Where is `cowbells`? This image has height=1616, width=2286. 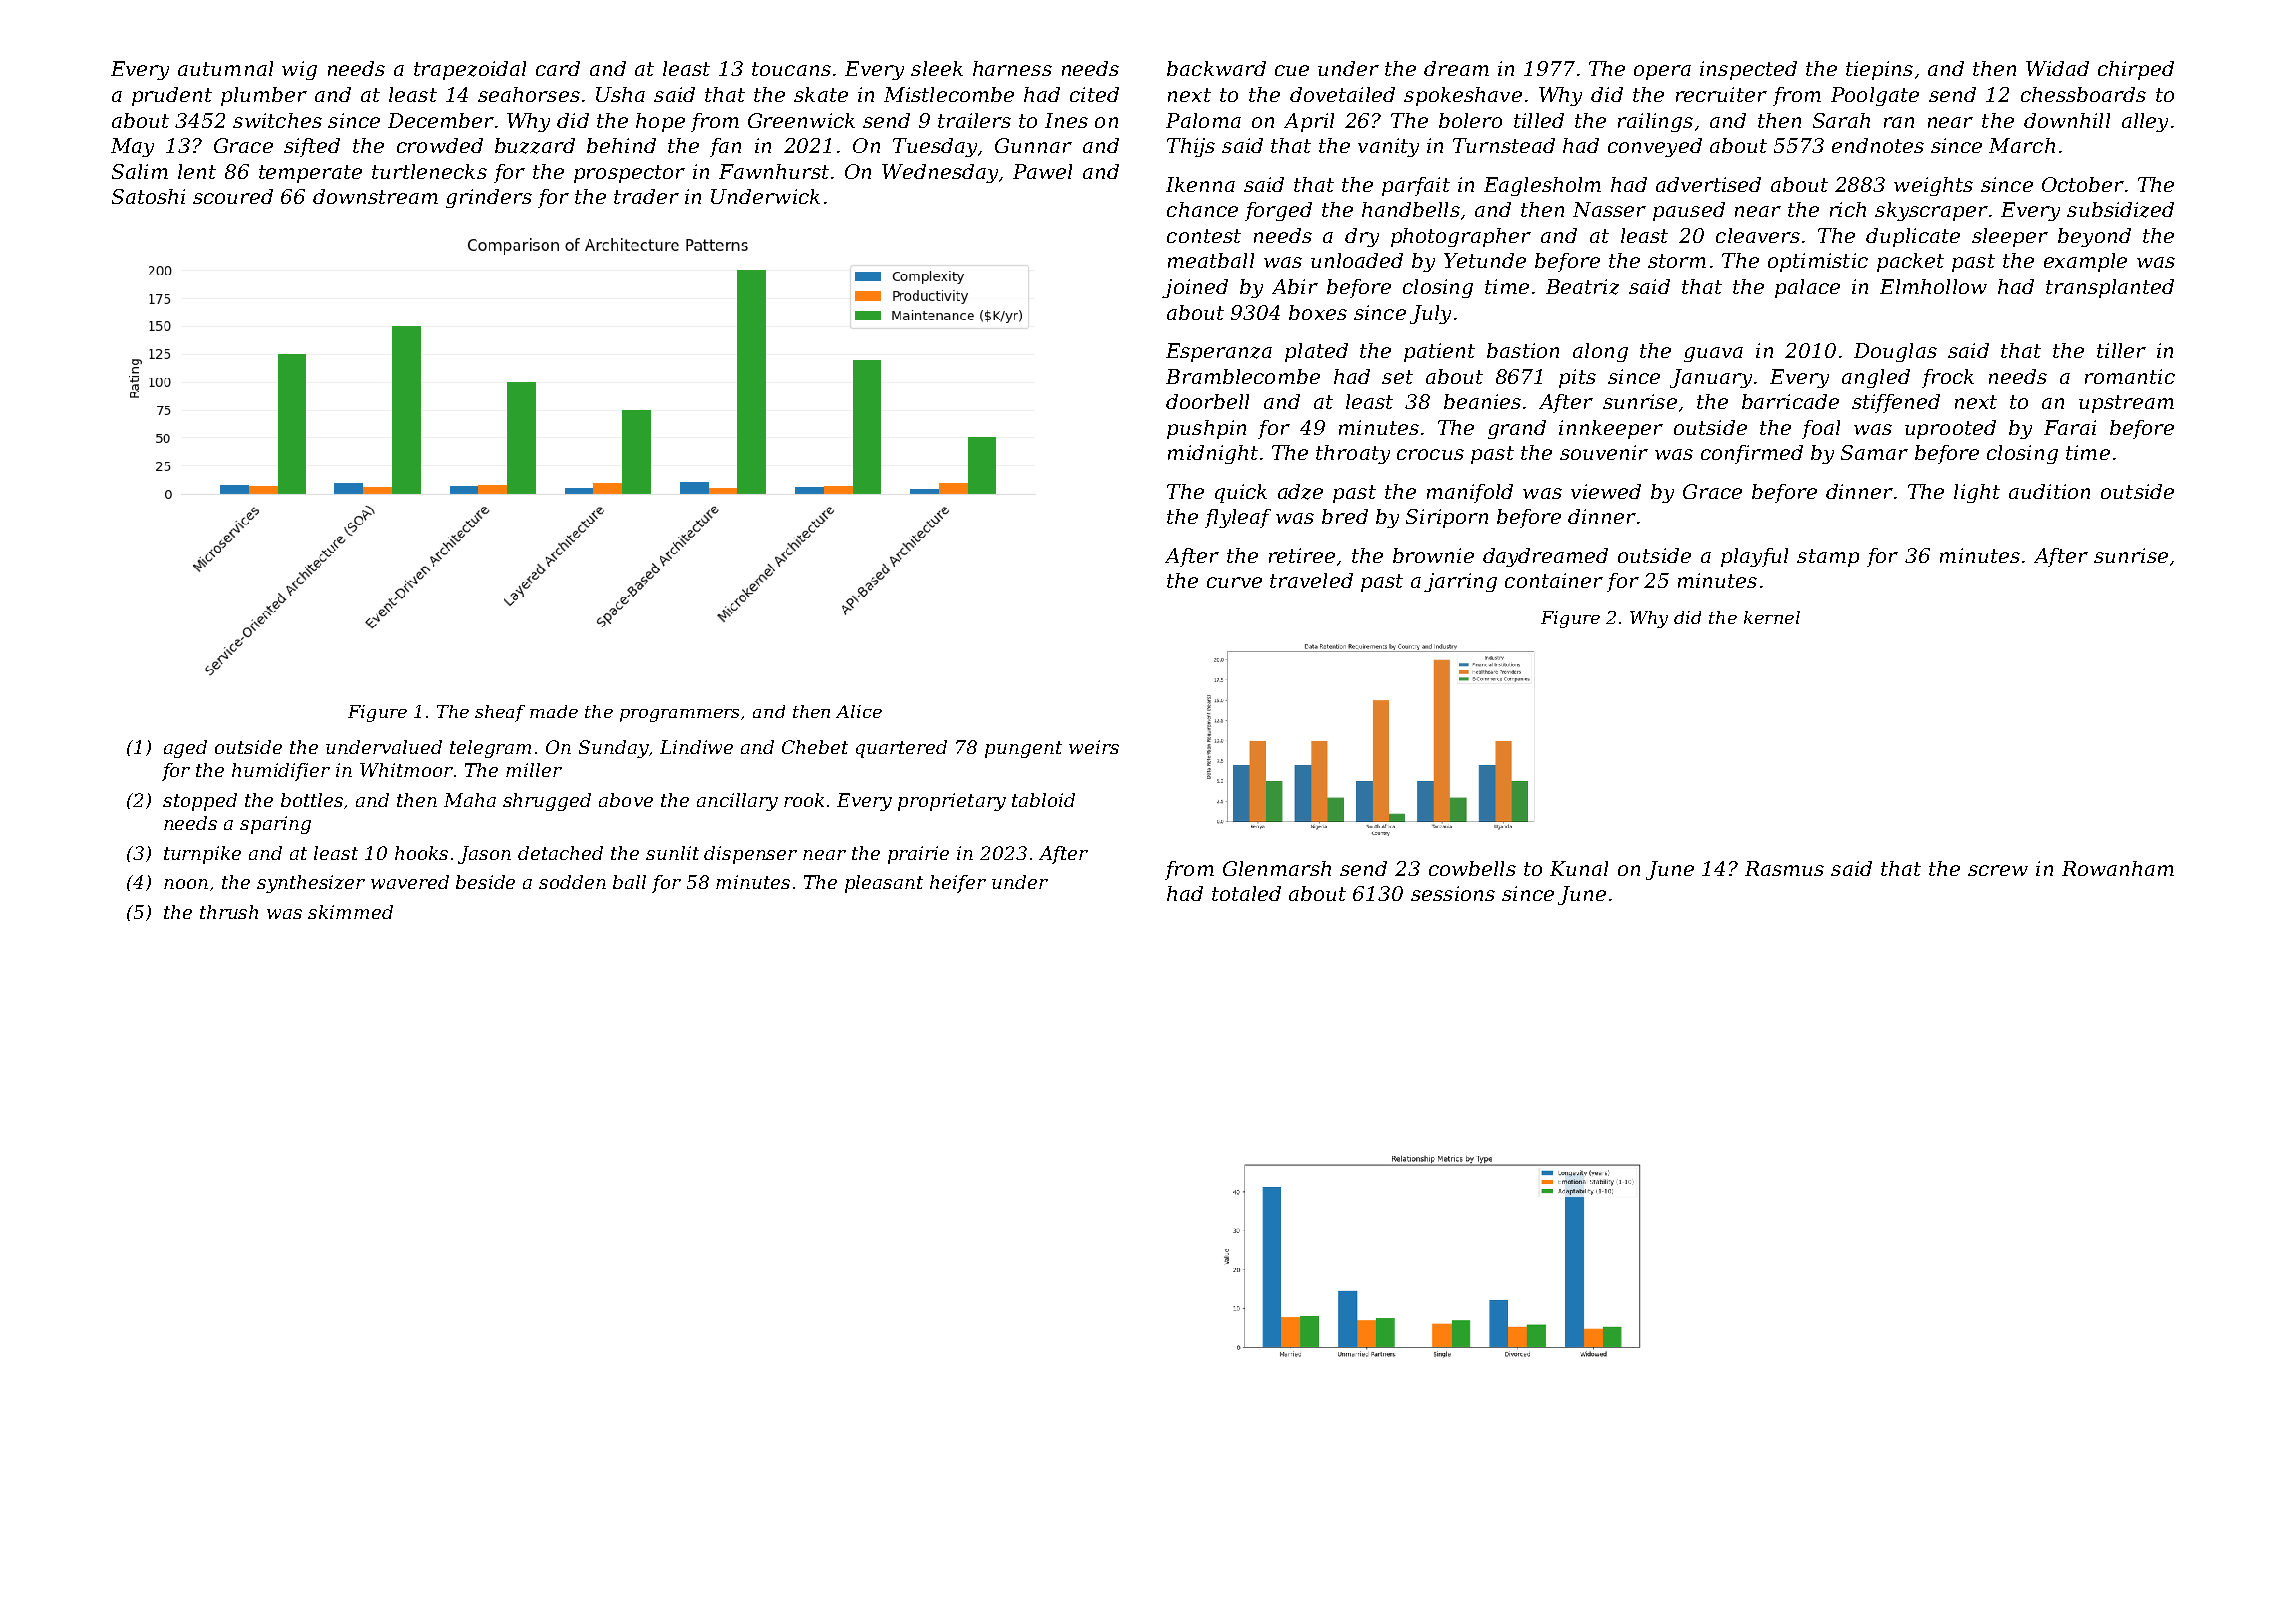 cowbells is located at coordinates (1472, 868).
